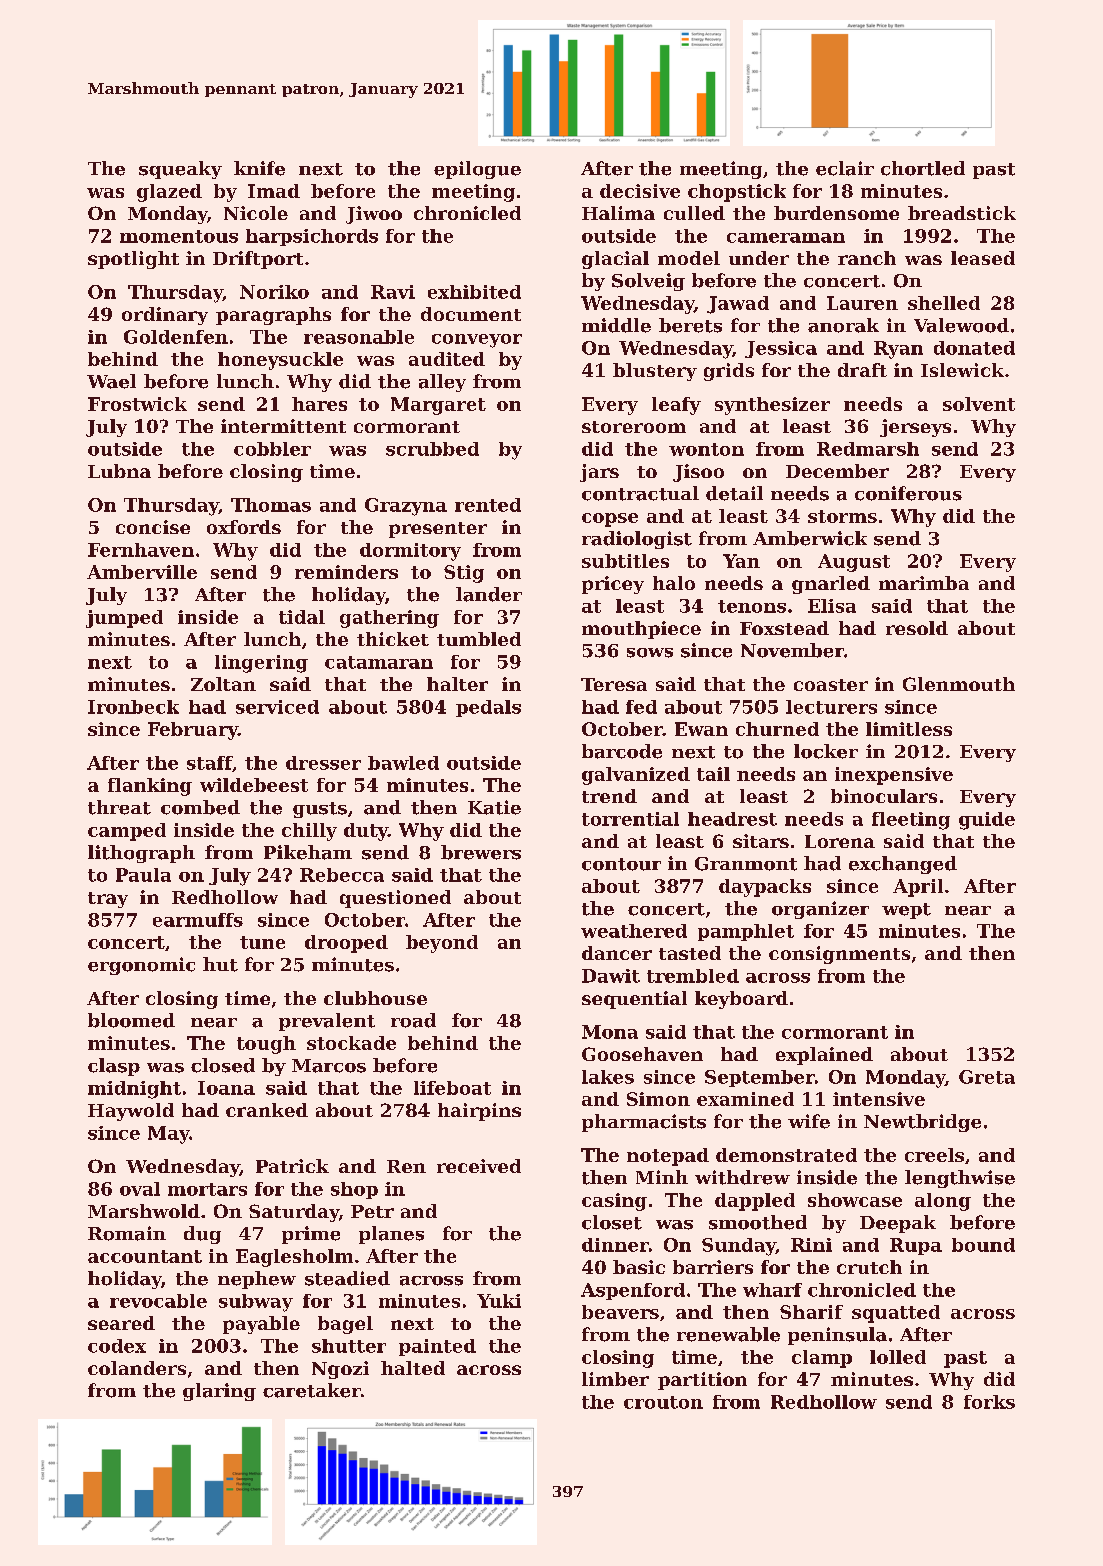 Image resolution: width=1103 pixels, height=1566 pixels. Describe the element at coordinates (737, 193) in the image. I see `chopstick` at that location.
